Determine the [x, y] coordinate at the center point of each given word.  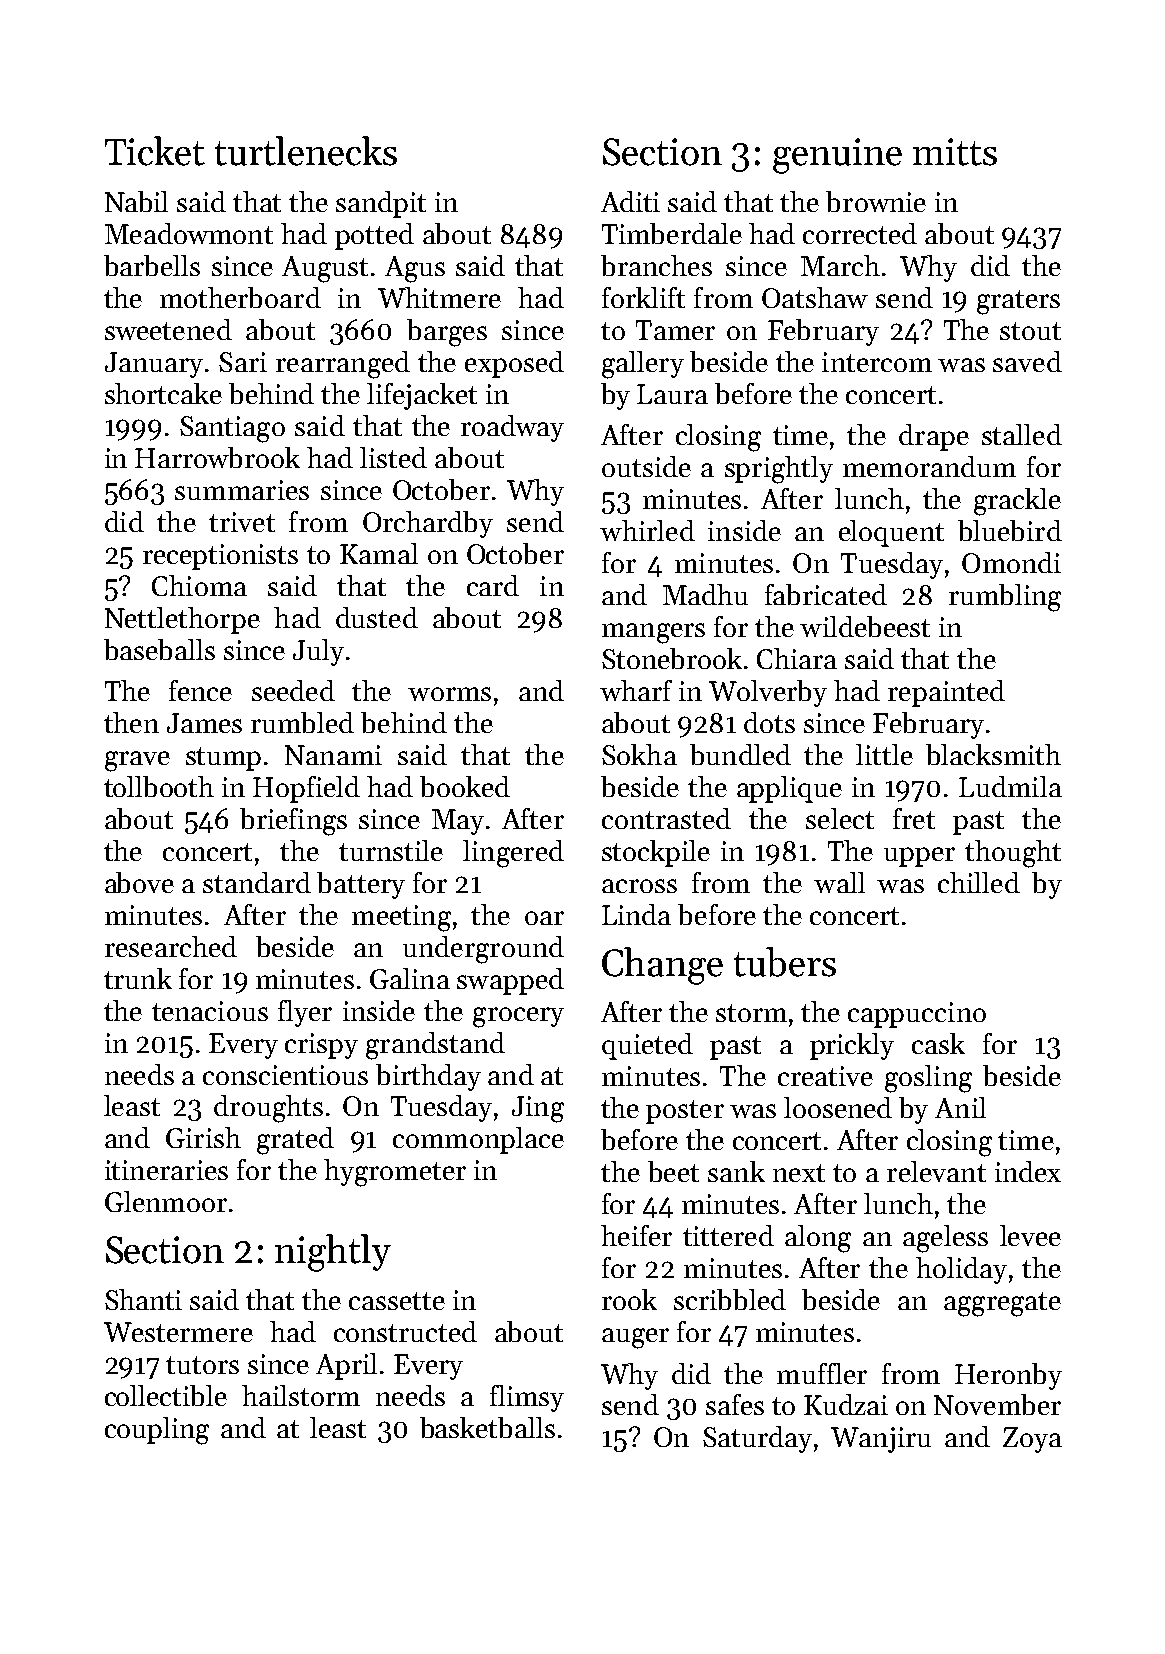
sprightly [779, 470]
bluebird [1010, 530]
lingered [513, 854]
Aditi [630, 201]
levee [1030, 1235]
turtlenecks [306, 151]
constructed [405, 1331]
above [139, 882]
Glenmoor [166, 1201]
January [154, 365]
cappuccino [917, 1015]
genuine [837, 156]
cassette [397, 1301]
